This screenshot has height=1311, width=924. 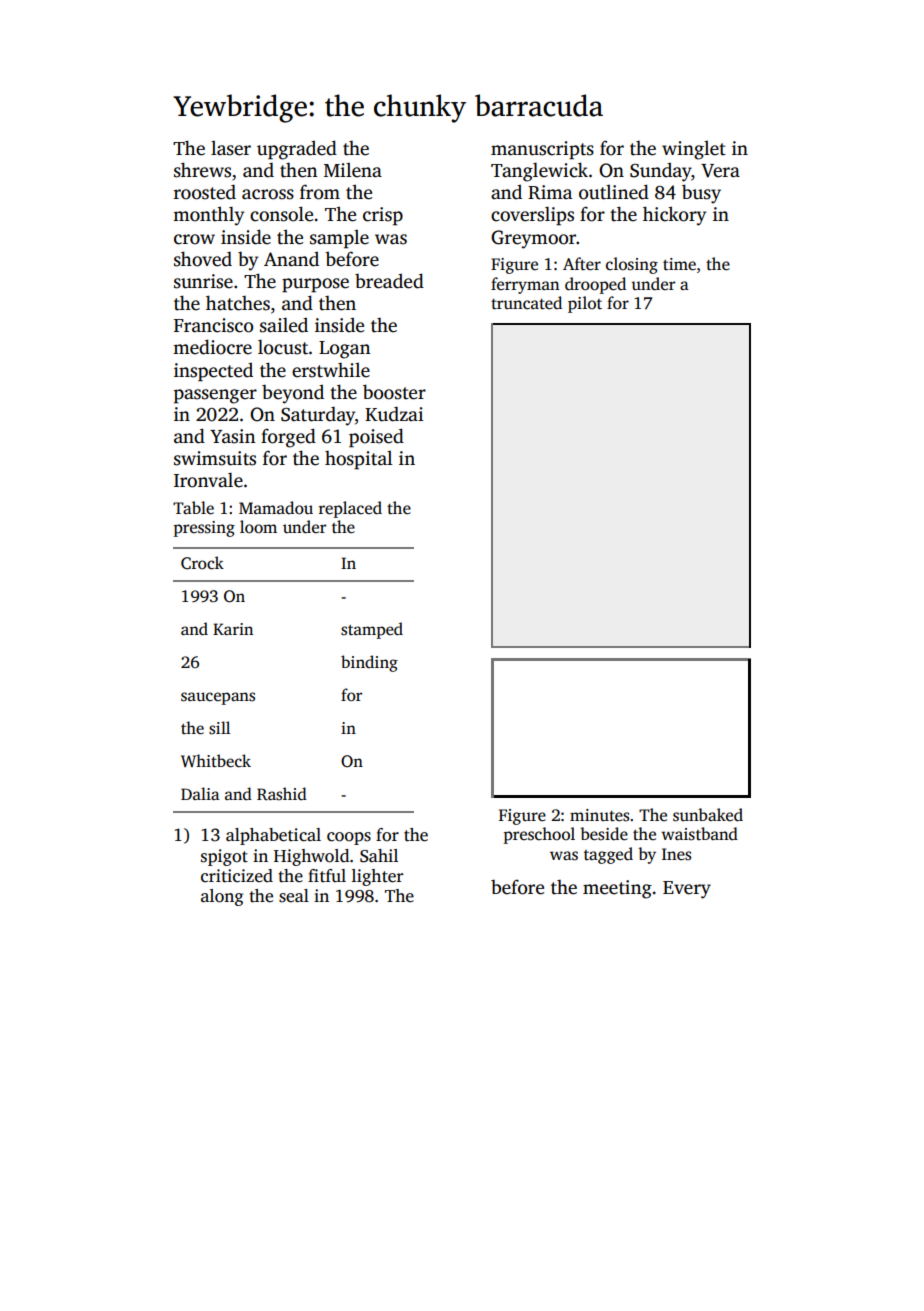 I want to click on Tanglewick, so click(x=539, y=172).
